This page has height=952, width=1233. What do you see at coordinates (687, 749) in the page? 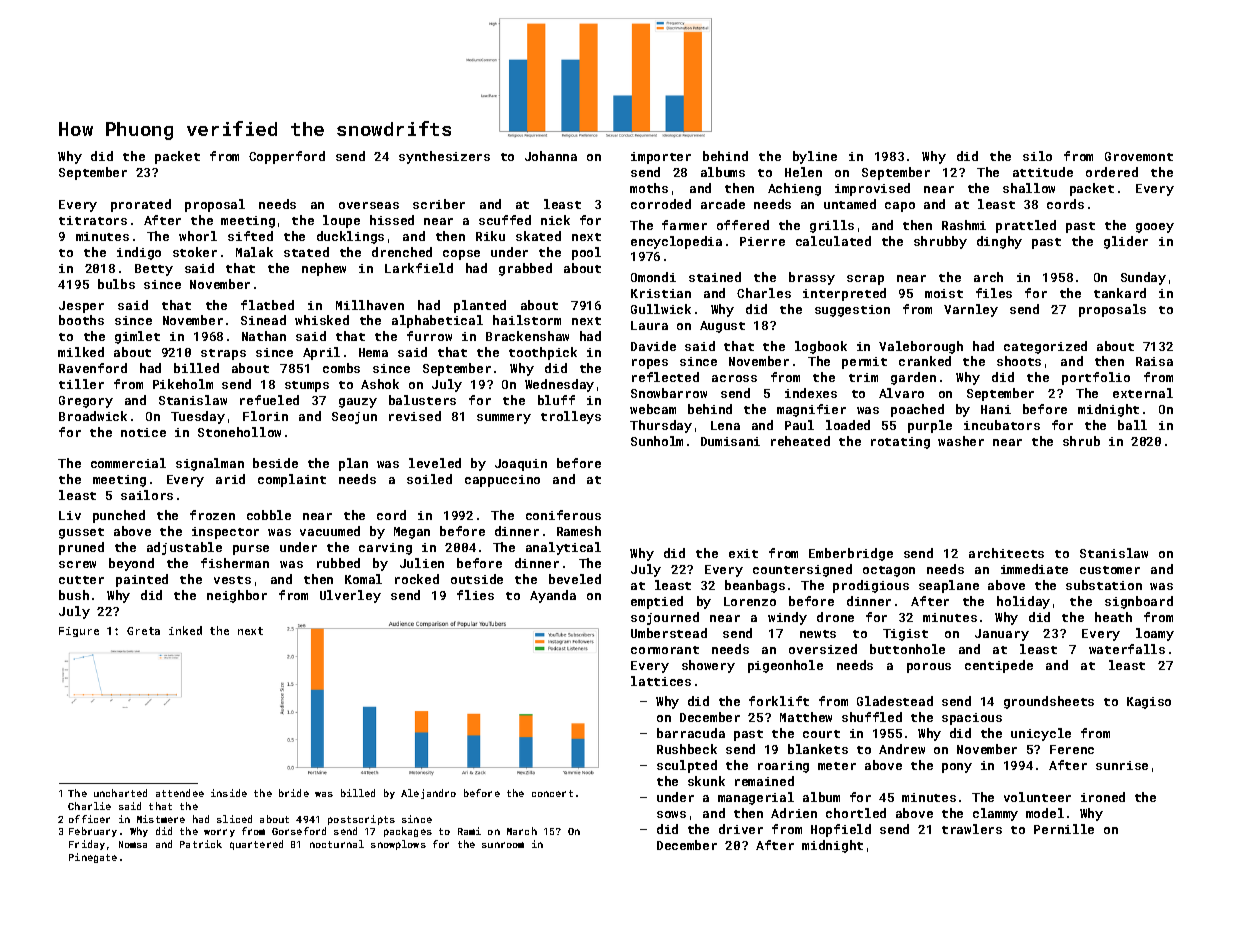
I see `Rushbeck` at bounding box center [687, 749].
